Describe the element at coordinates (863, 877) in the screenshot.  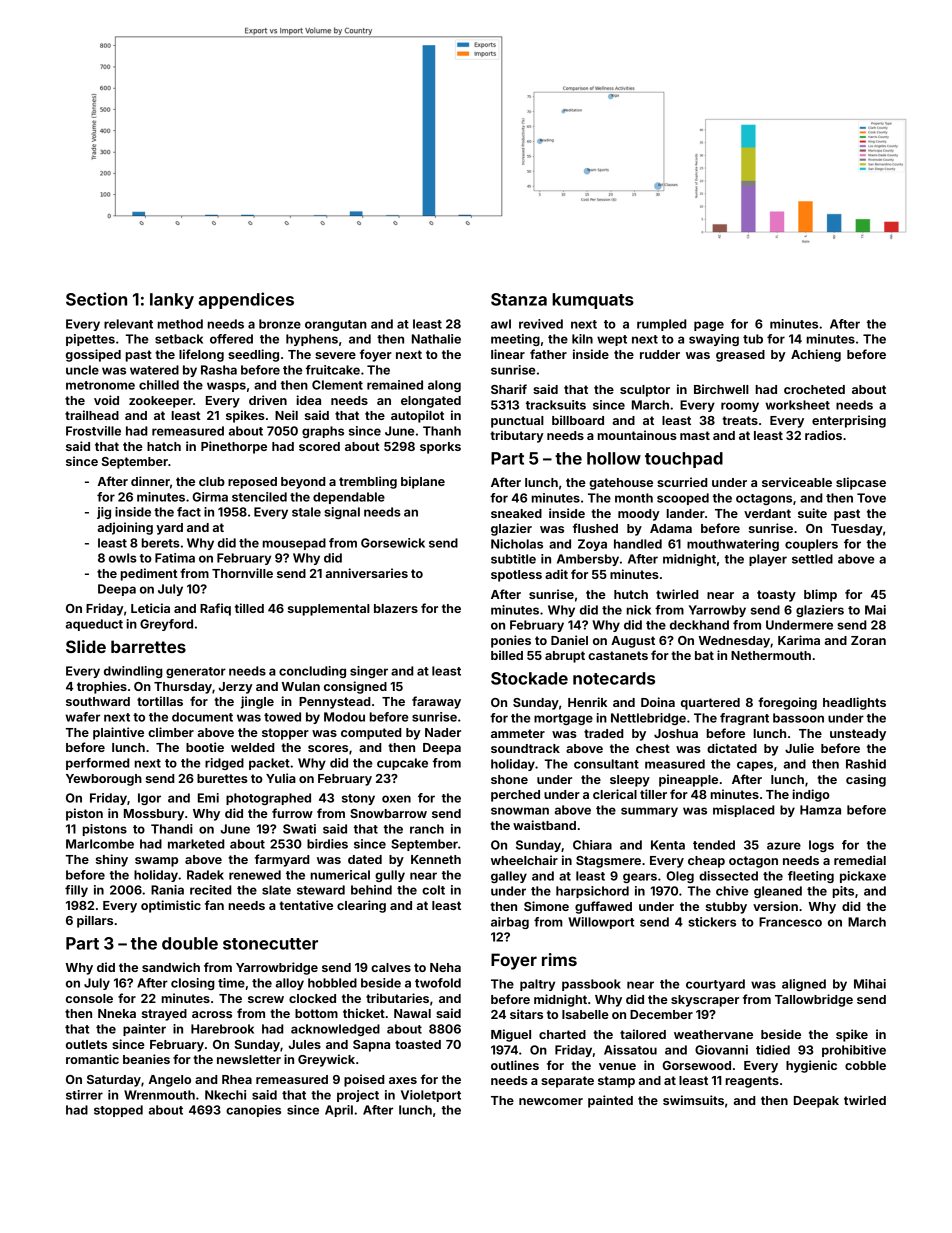
I see `pickaxe` at that location.
